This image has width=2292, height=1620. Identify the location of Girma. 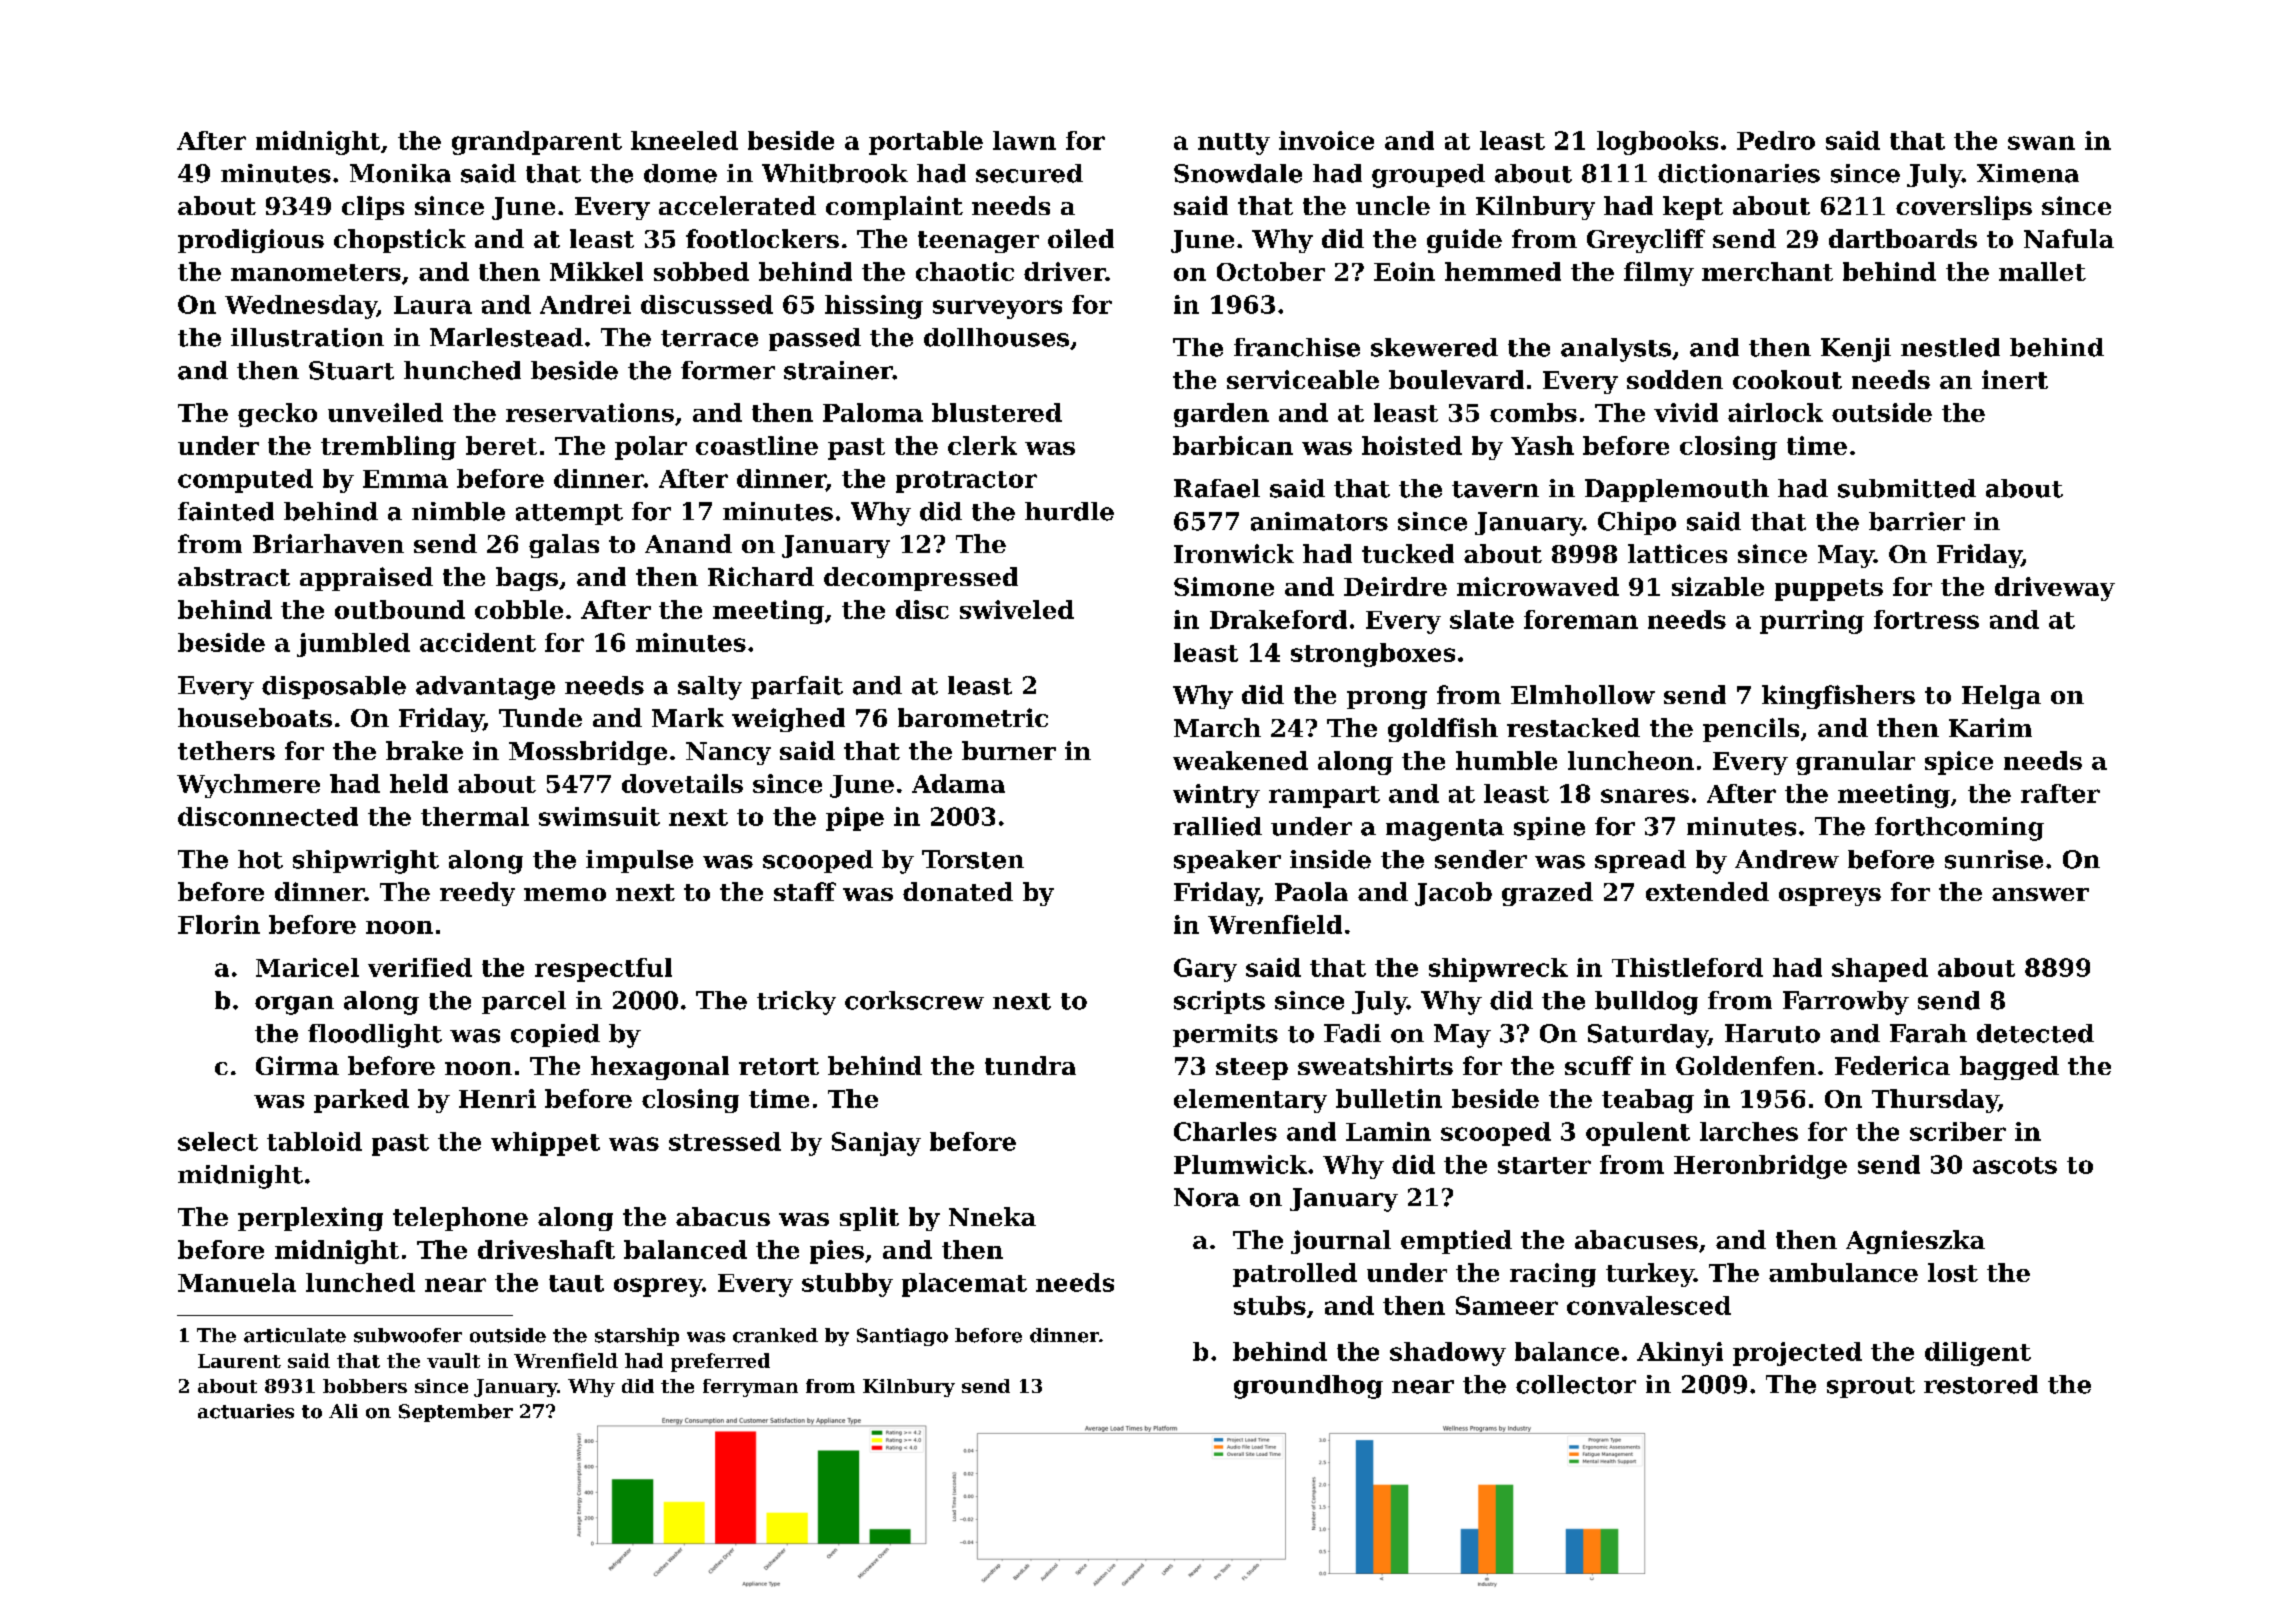
(297, 1065).
